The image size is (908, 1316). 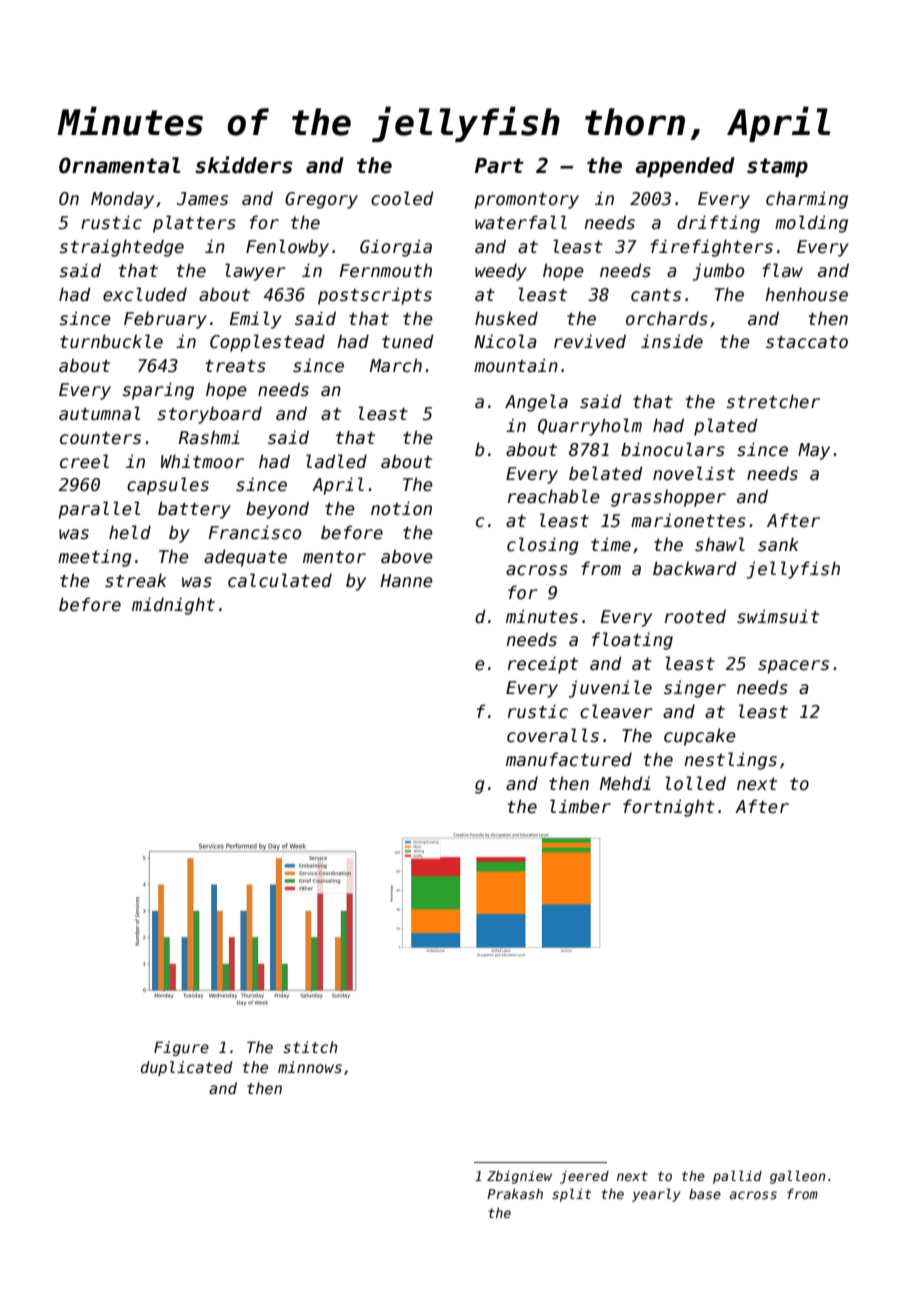 What do you see at coordinates (310, 1067) in the screenshot?
I see `minnows` at bounding box center [310, 1067].
